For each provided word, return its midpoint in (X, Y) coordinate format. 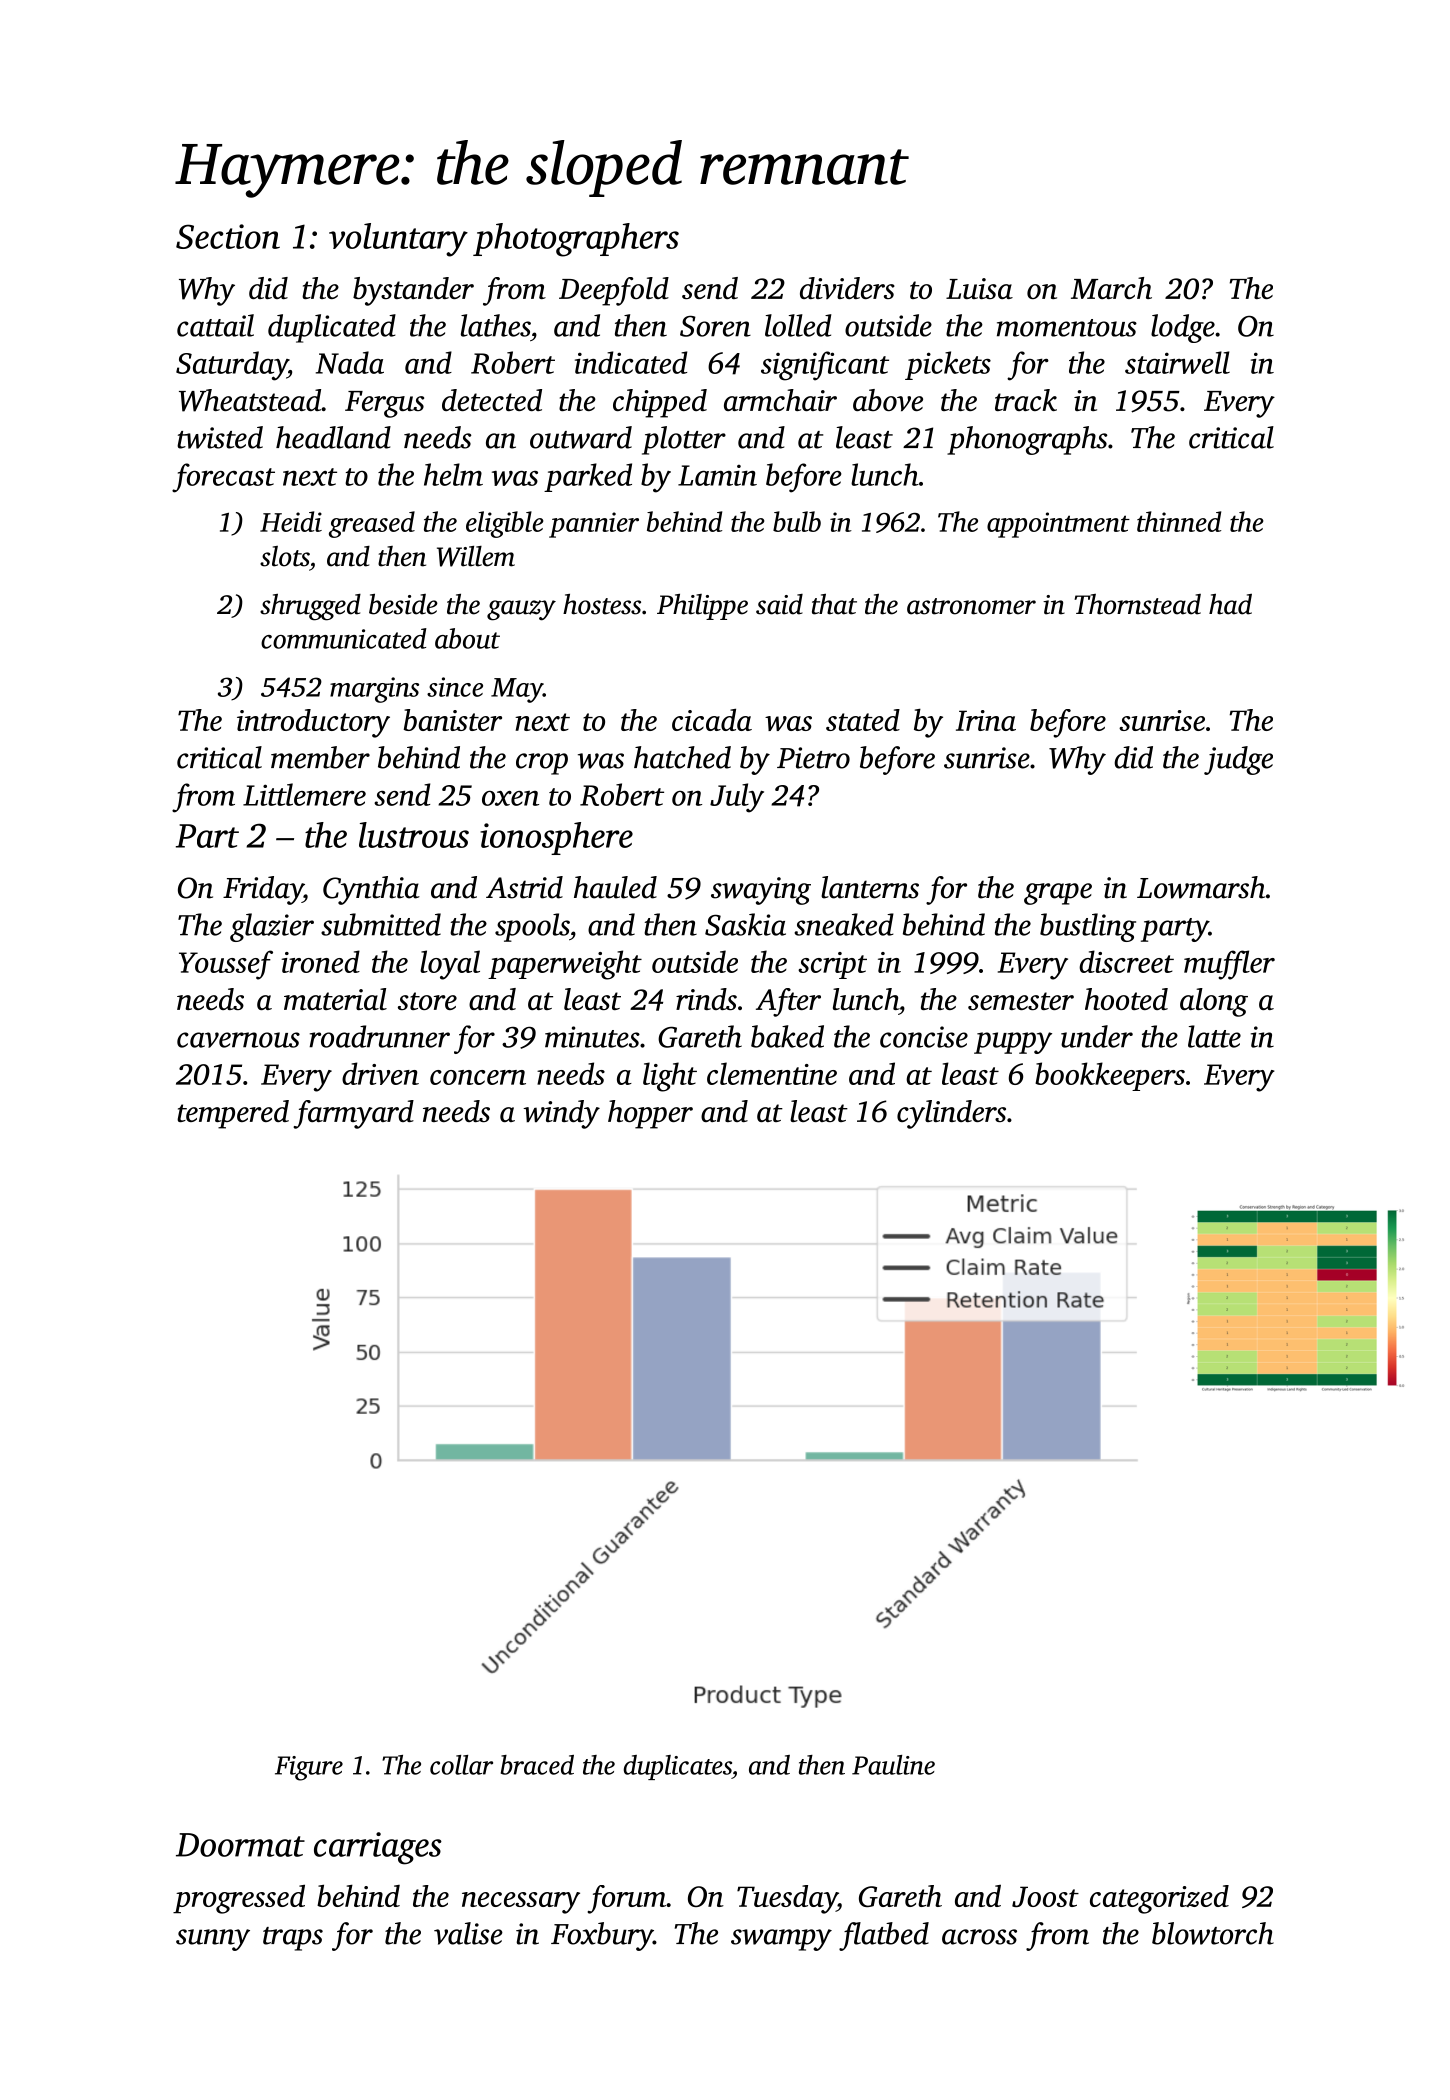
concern (478, 1077)
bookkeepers (1110, 1076)
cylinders (951, 1114)
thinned (1179, 521)
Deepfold (614, 291)
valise (468, 1933)
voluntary (398, 240)
